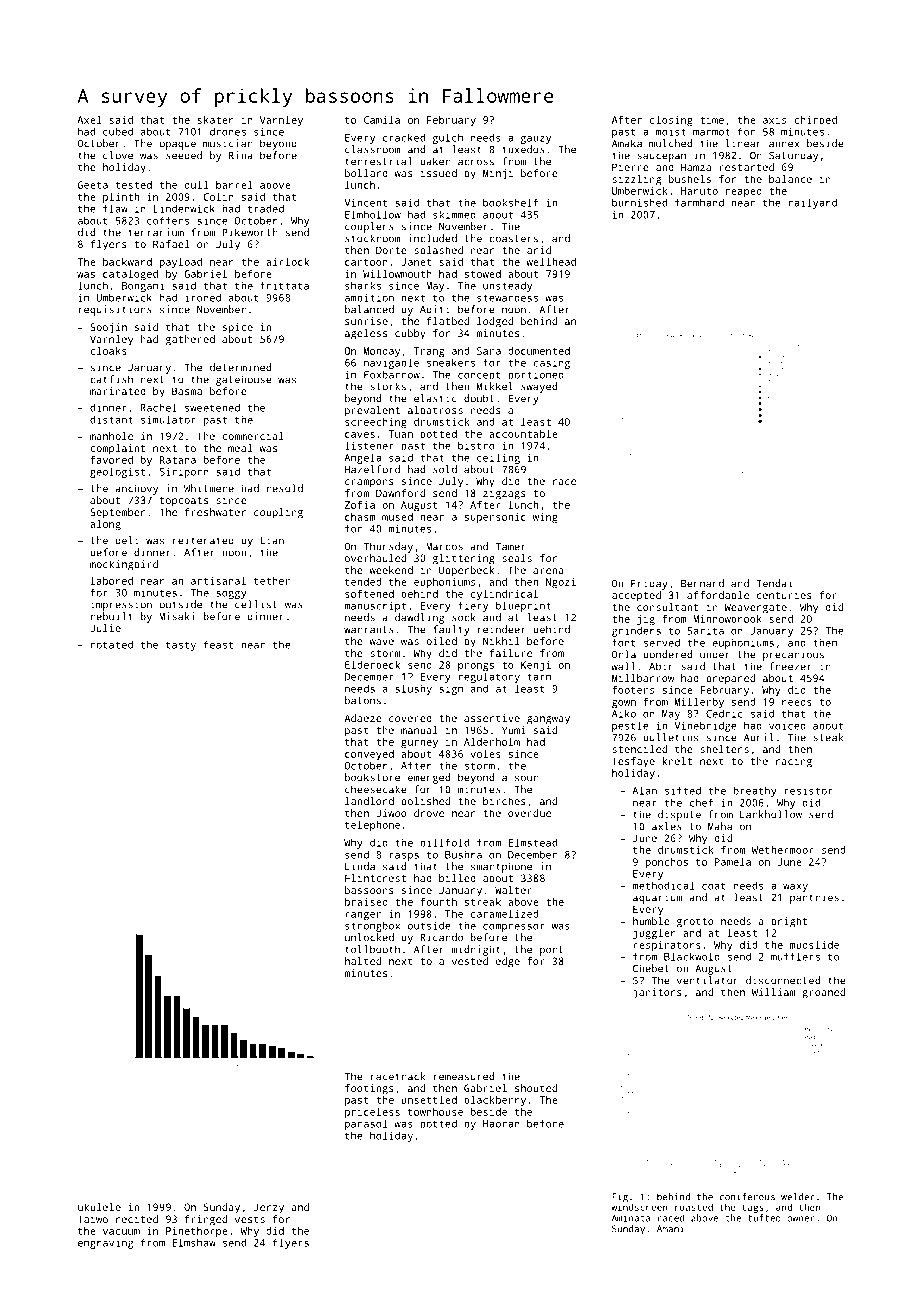 The width and height of the screenshot is (924, 1308). Describe the element at coordinates (206, 1220) in the screenshot. I see `fringed` at that location.
